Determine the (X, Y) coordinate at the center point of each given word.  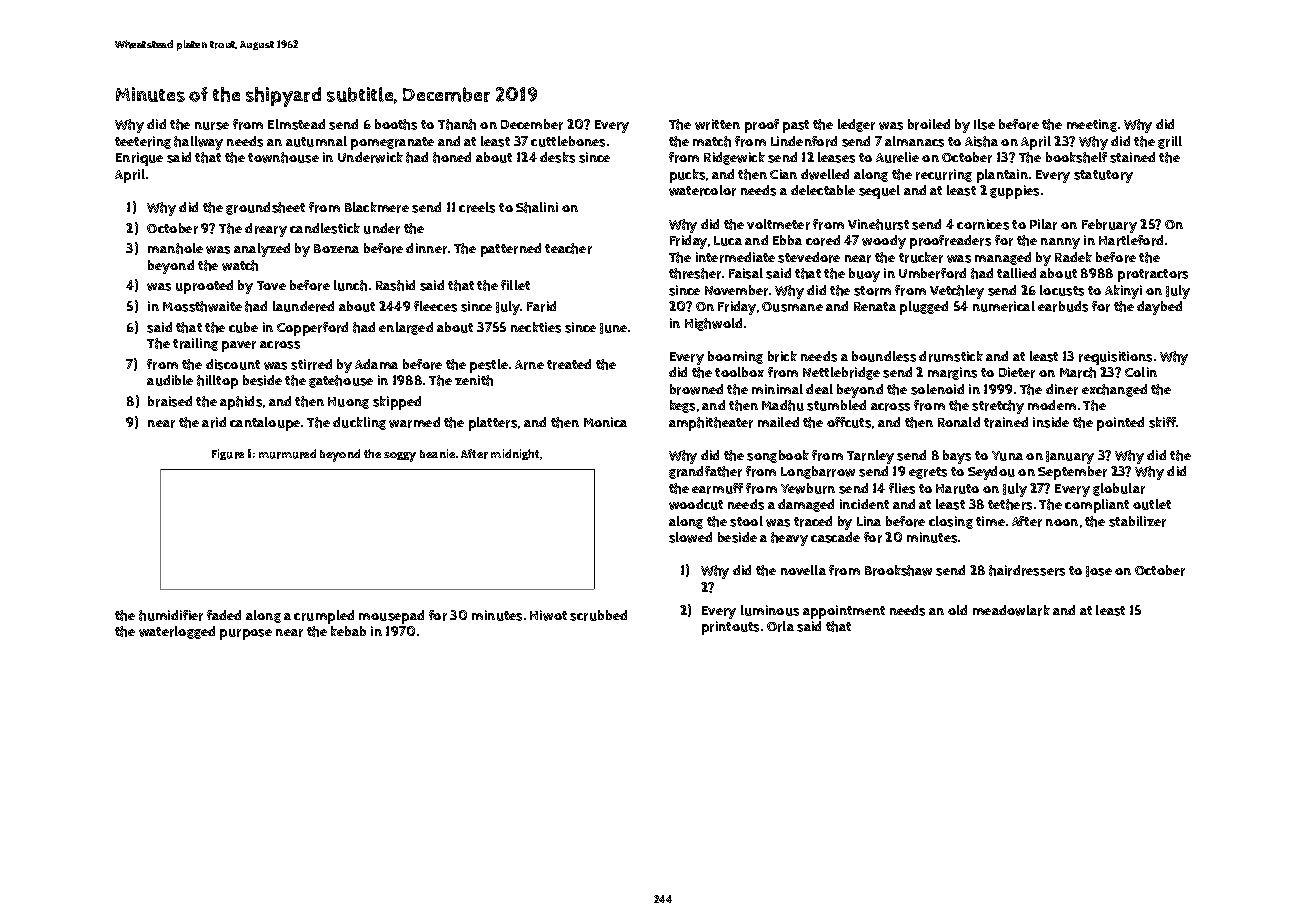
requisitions (1115, 358)
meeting (1092, 125)
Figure (228, 454)
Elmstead (296, 124)
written (717, 124)
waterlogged (177, 632)
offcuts (849, 422)
